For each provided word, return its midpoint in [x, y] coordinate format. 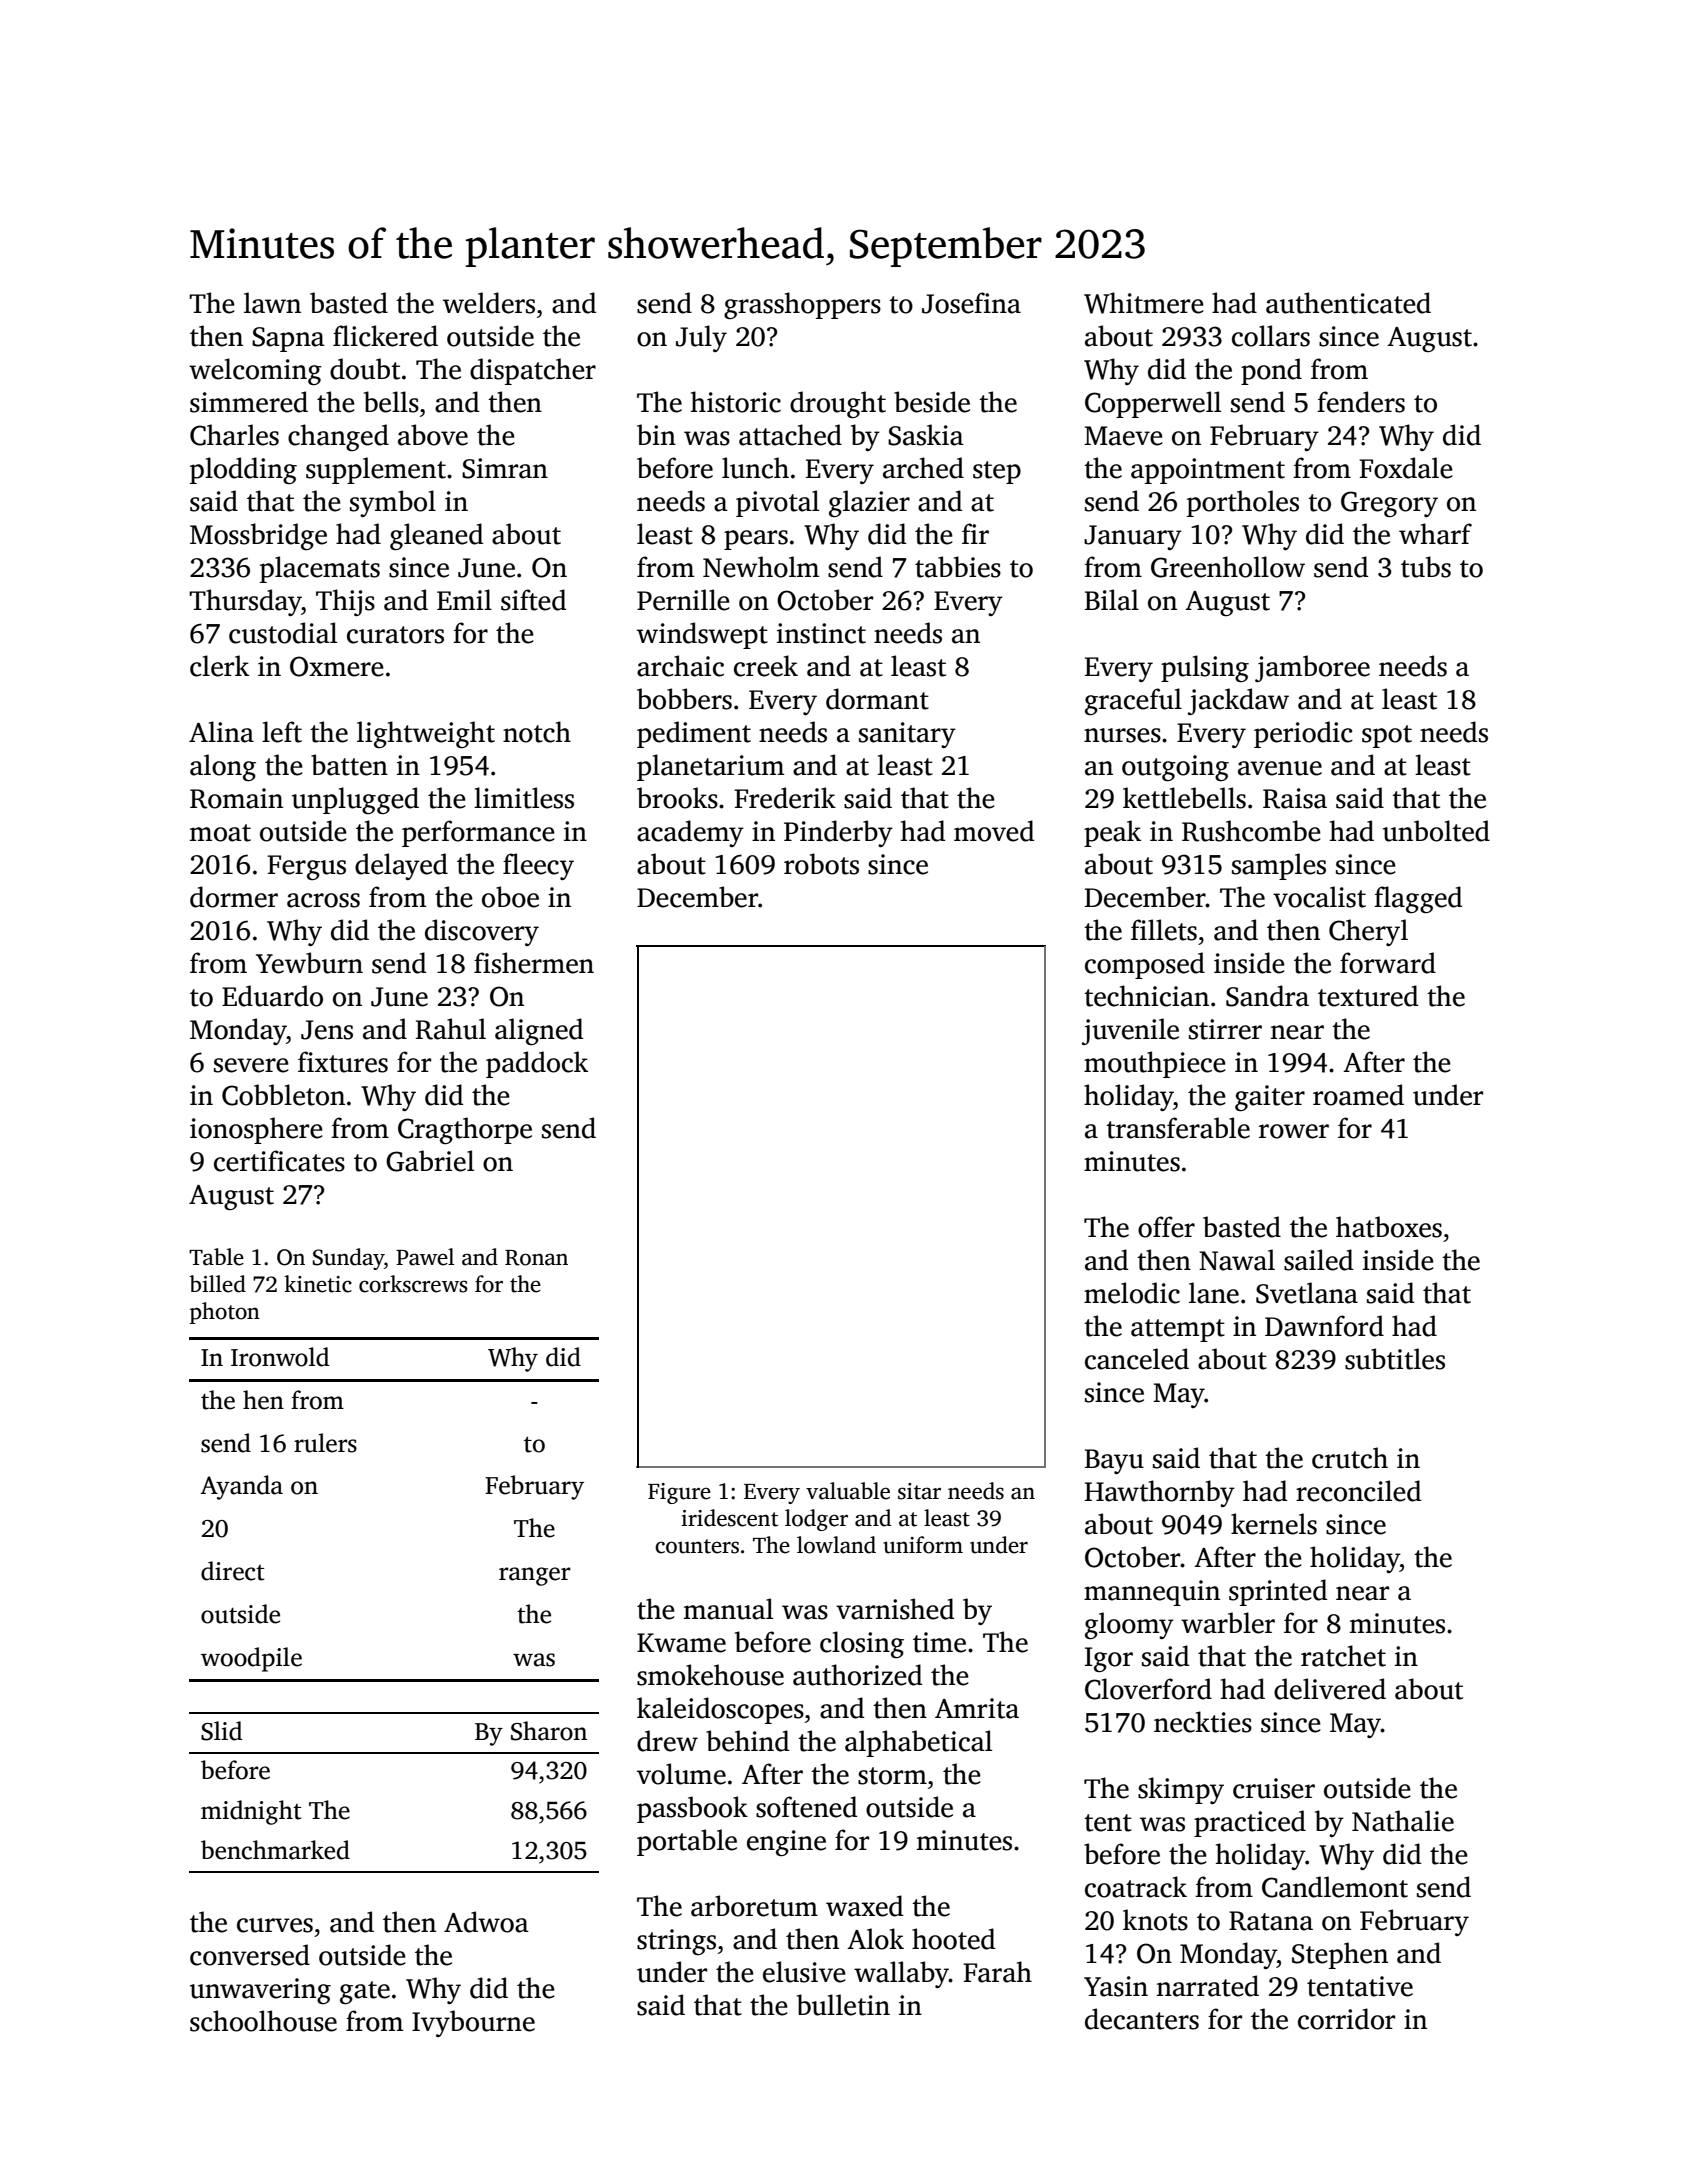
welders [489, 303]
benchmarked [275, 1850]
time [939, 1642]
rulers [325, 1443]
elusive [804, 1972]
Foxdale [1406, 468]
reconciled [1358, 1491]
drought [838, 404]
